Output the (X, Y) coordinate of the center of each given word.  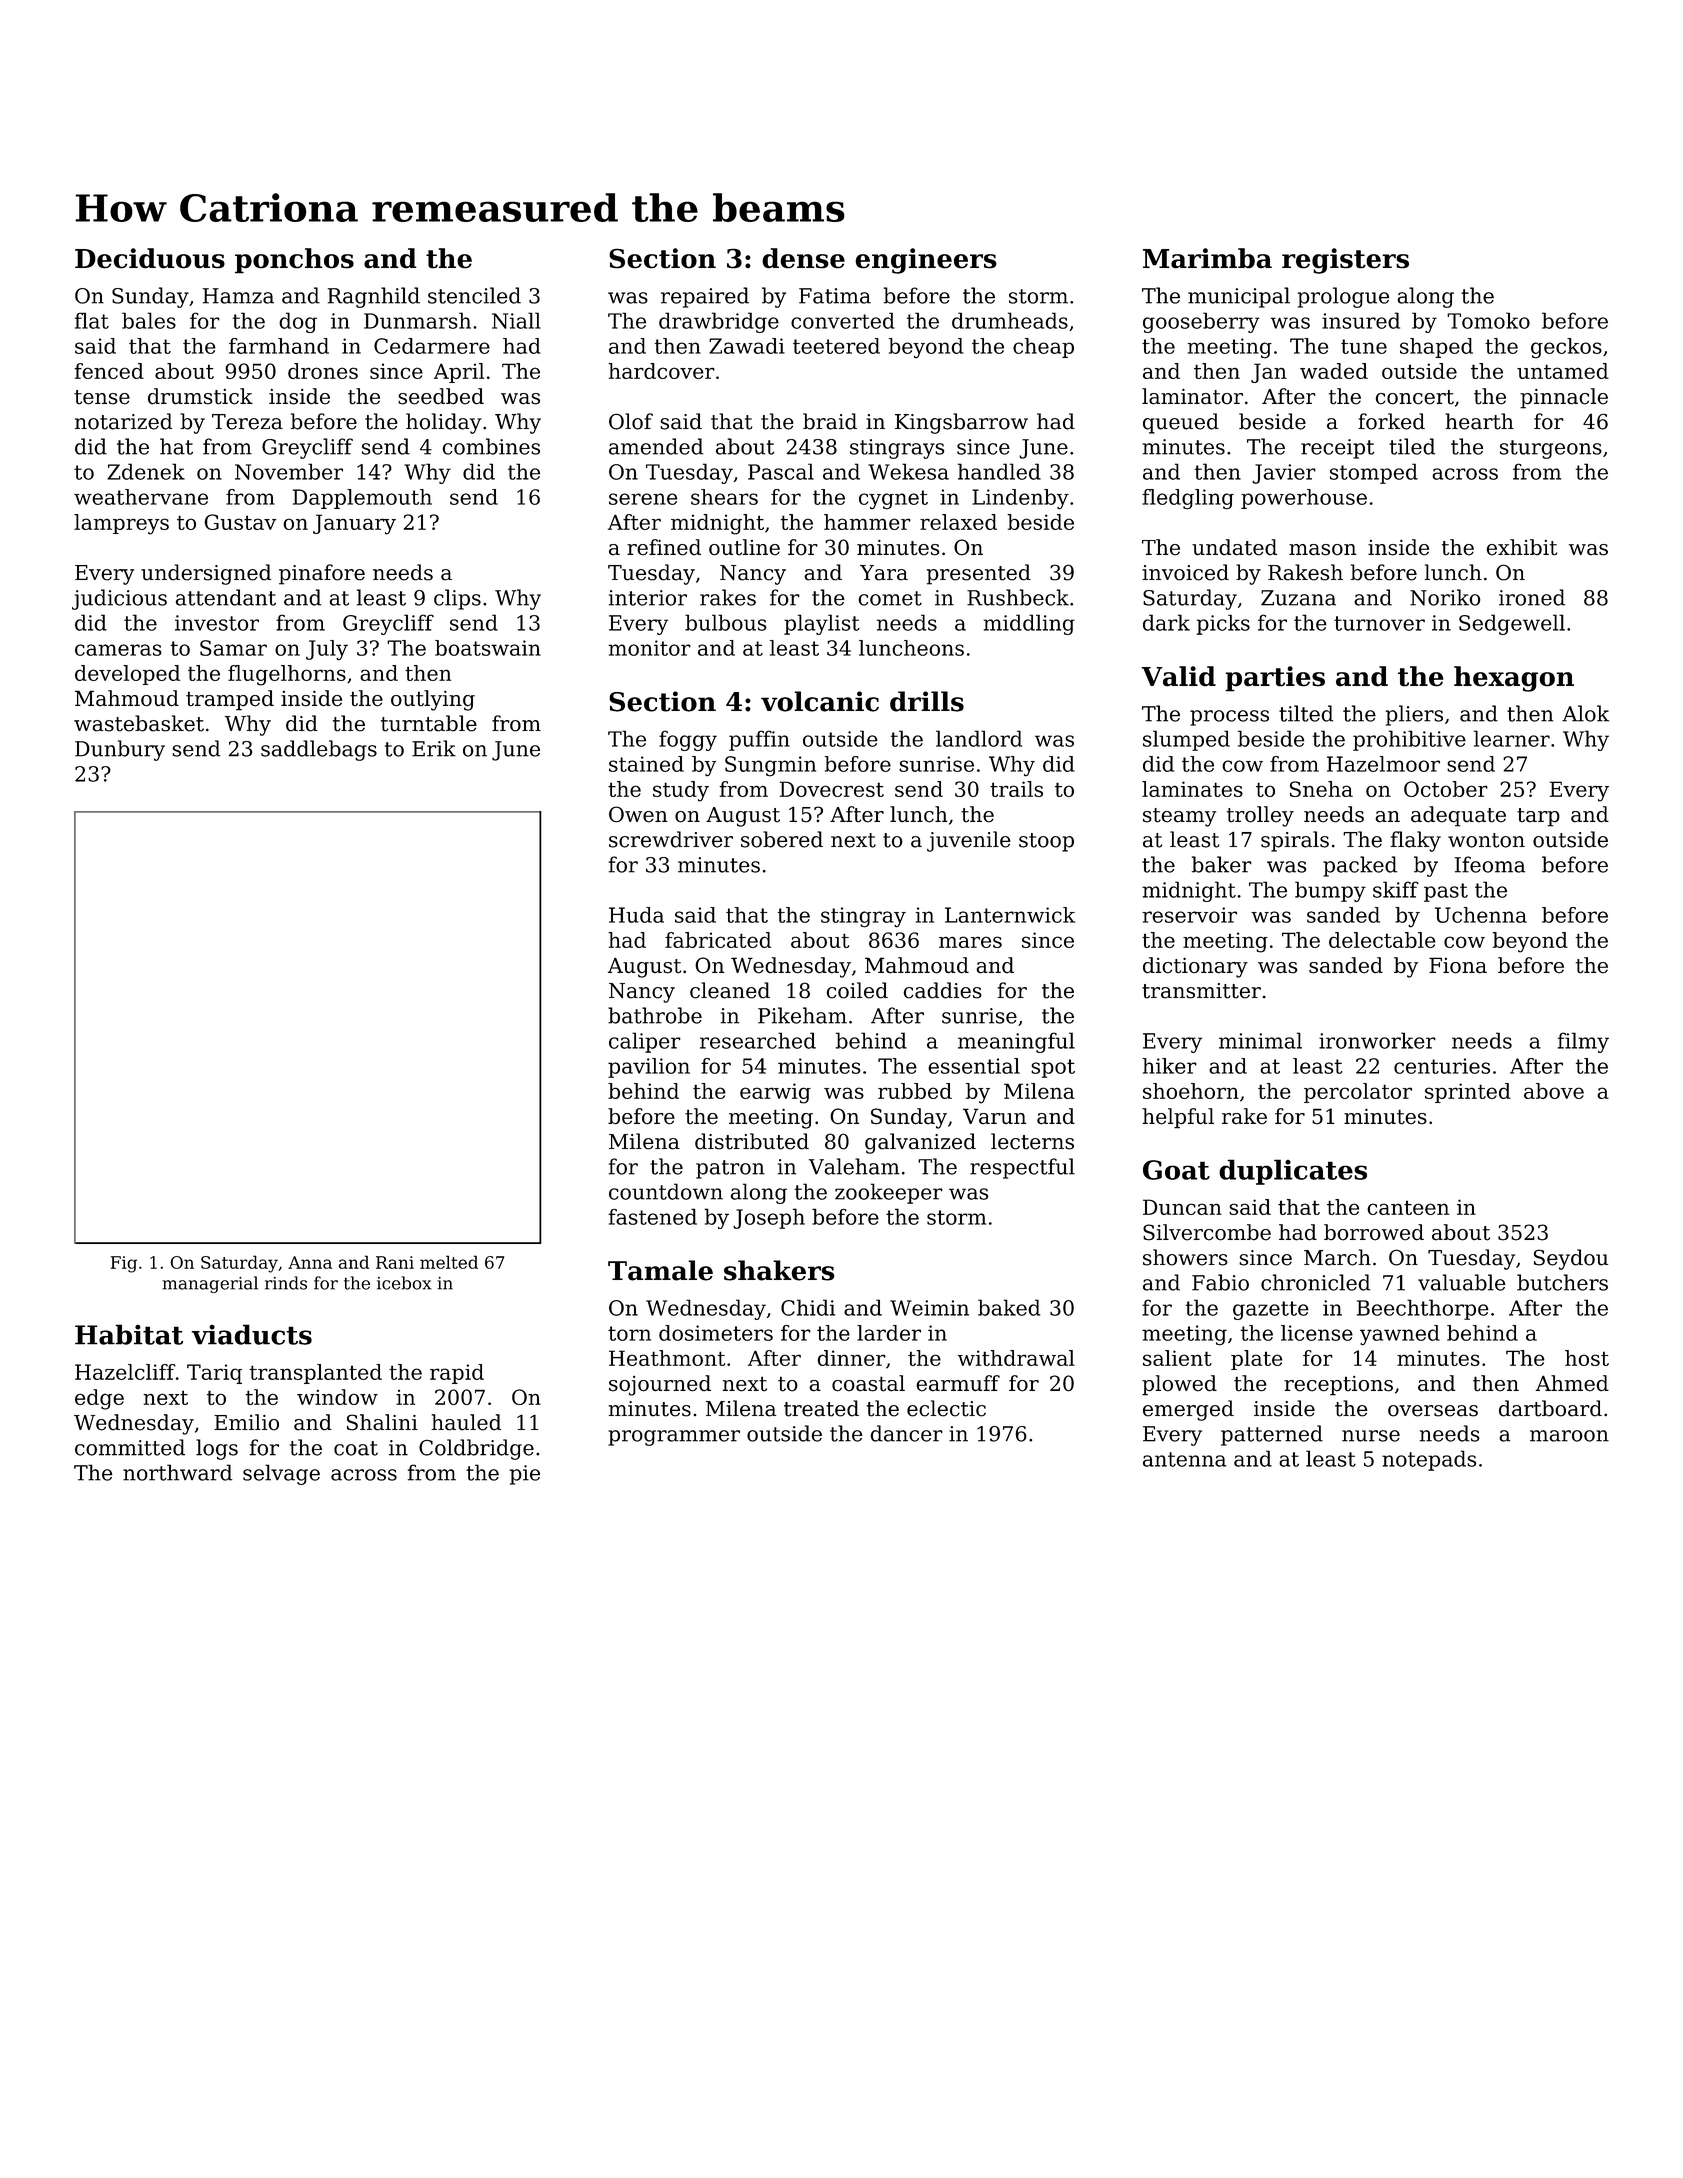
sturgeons (1551, 449)
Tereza (247, 422)
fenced (109, 371)
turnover (1379, 623)
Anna (310, 1262)
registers (1345, 261)
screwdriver (671, 839)
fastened (652, 1216)
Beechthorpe (1423, 1309)
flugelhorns (287, 675)
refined (664, 547)
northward (177, 1472)
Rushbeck (1018, 597)
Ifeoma (1490, 864)
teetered (836, 346)
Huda (636, 915)
